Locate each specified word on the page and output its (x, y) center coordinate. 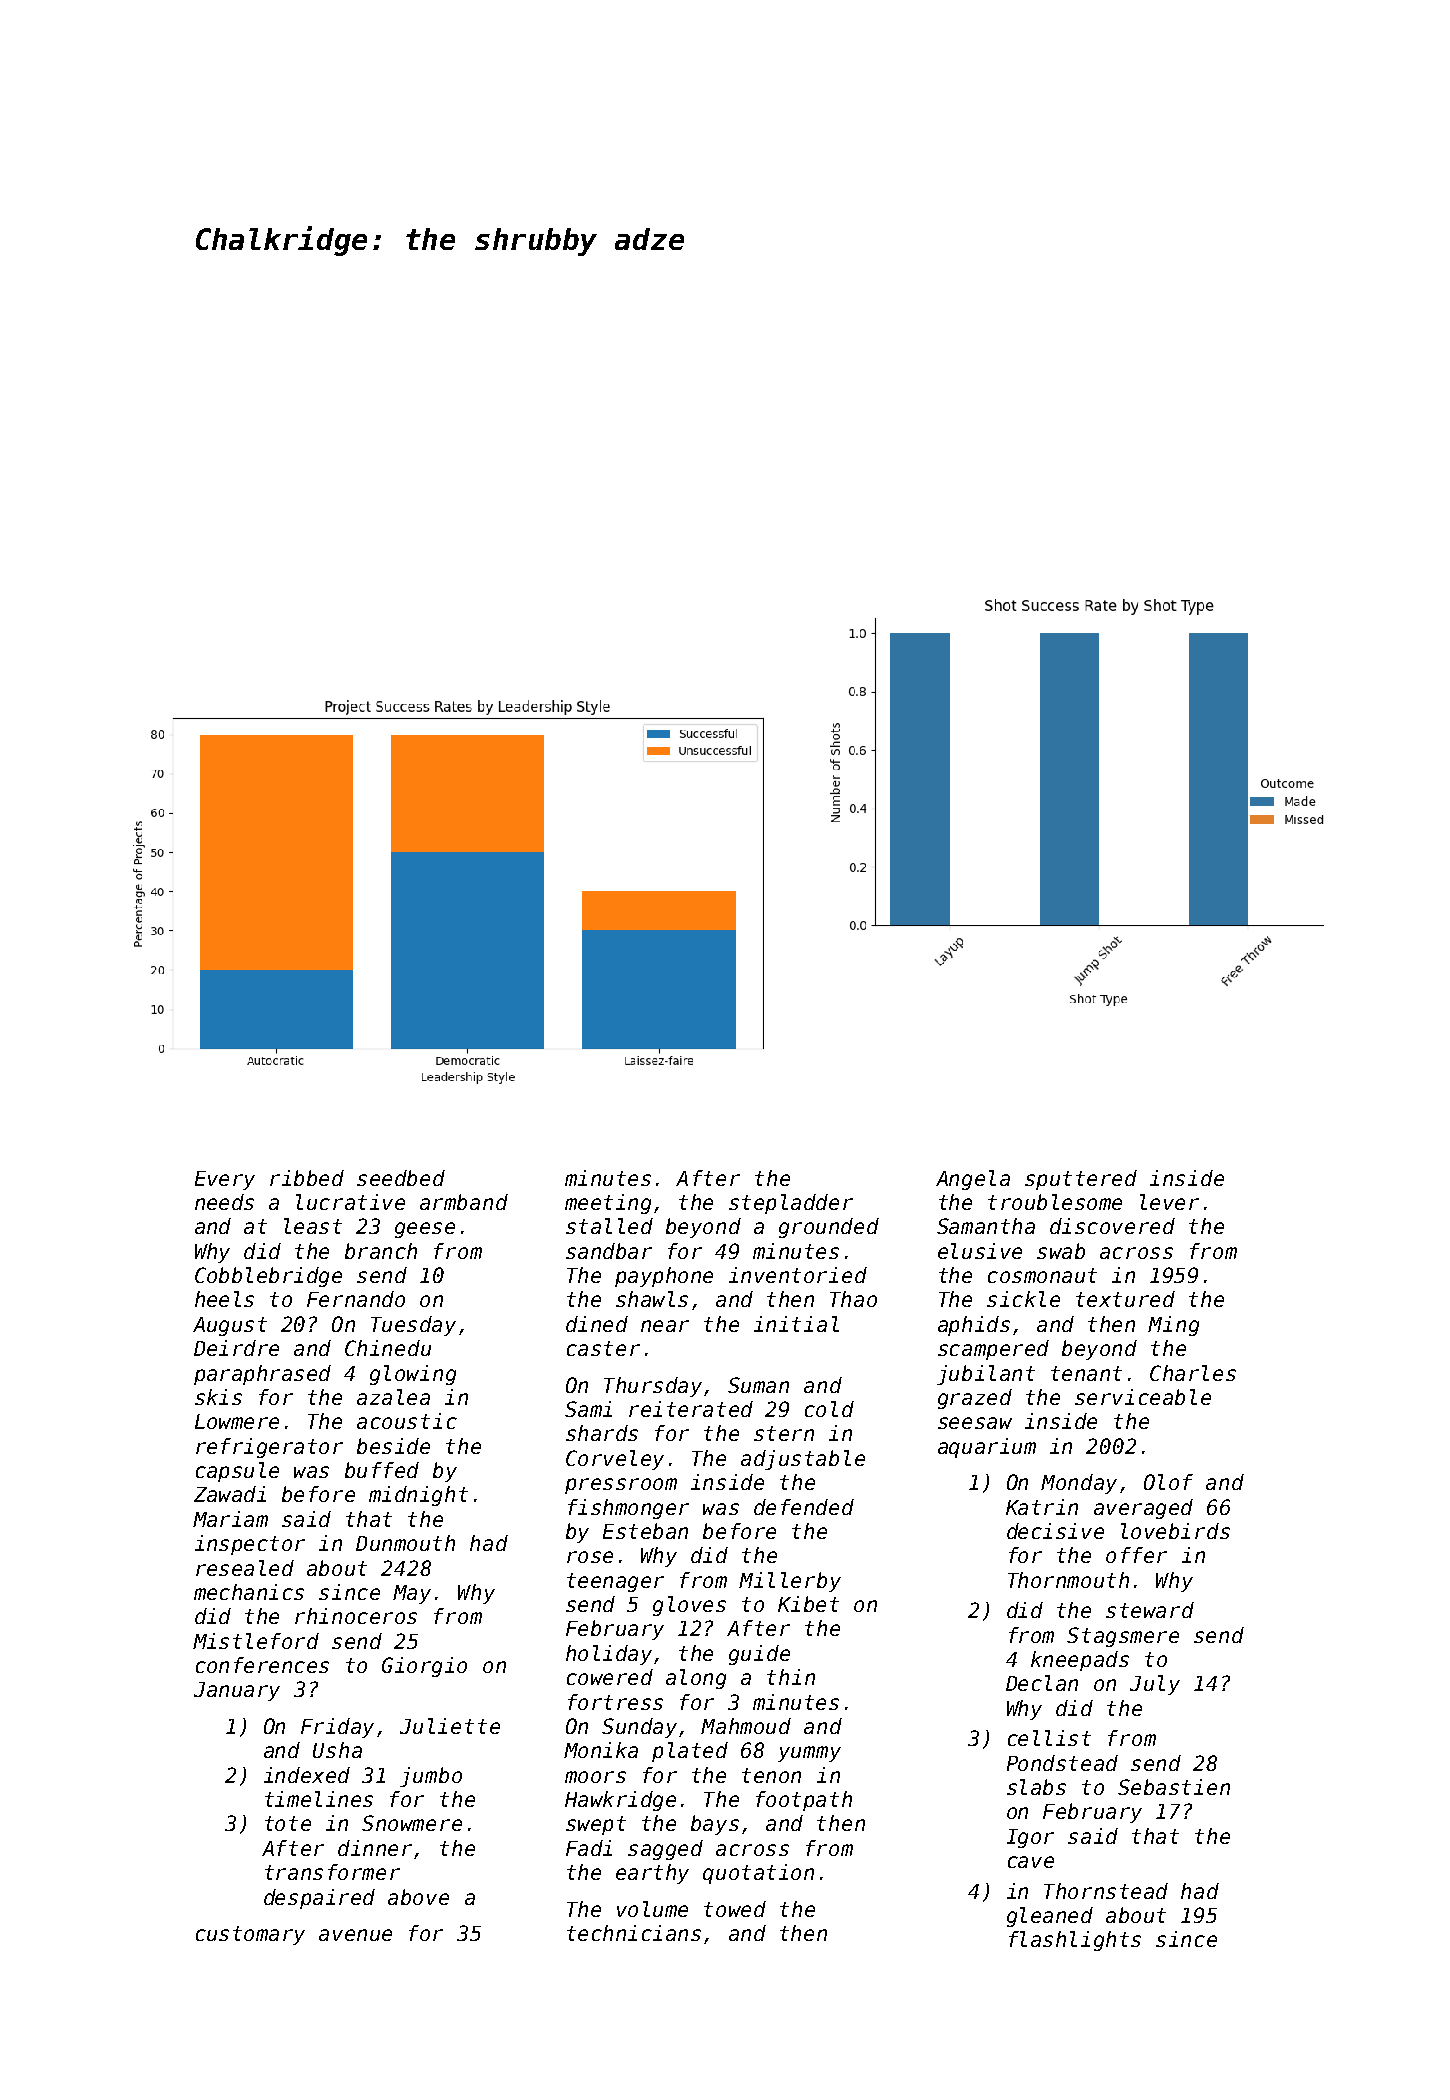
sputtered (1081, 1180)
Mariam (230, 1519)
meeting (608, 1204)
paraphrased (262, 1375)
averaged (1143, 1509)
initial (796, 1324)
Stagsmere (1123, 1637)
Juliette (450, 1726)
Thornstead (1106, 1891)
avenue (355, 1935)
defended (804, 1507)
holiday (609, 1655)
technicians (634, 1933)
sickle (1023, 1299)
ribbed (307, 1178)
